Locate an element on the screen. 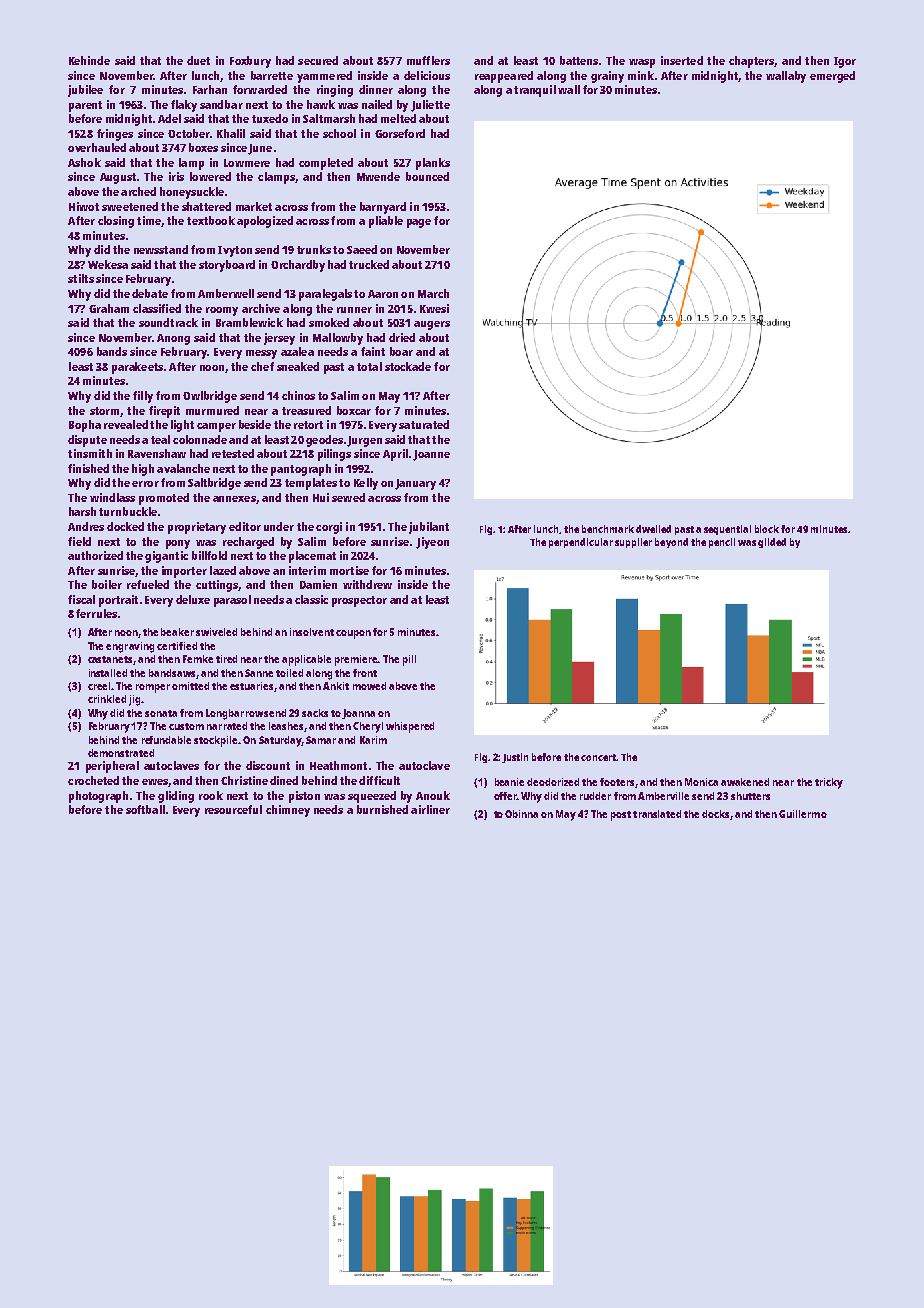  emerged is located at coordinates (832, 77).
